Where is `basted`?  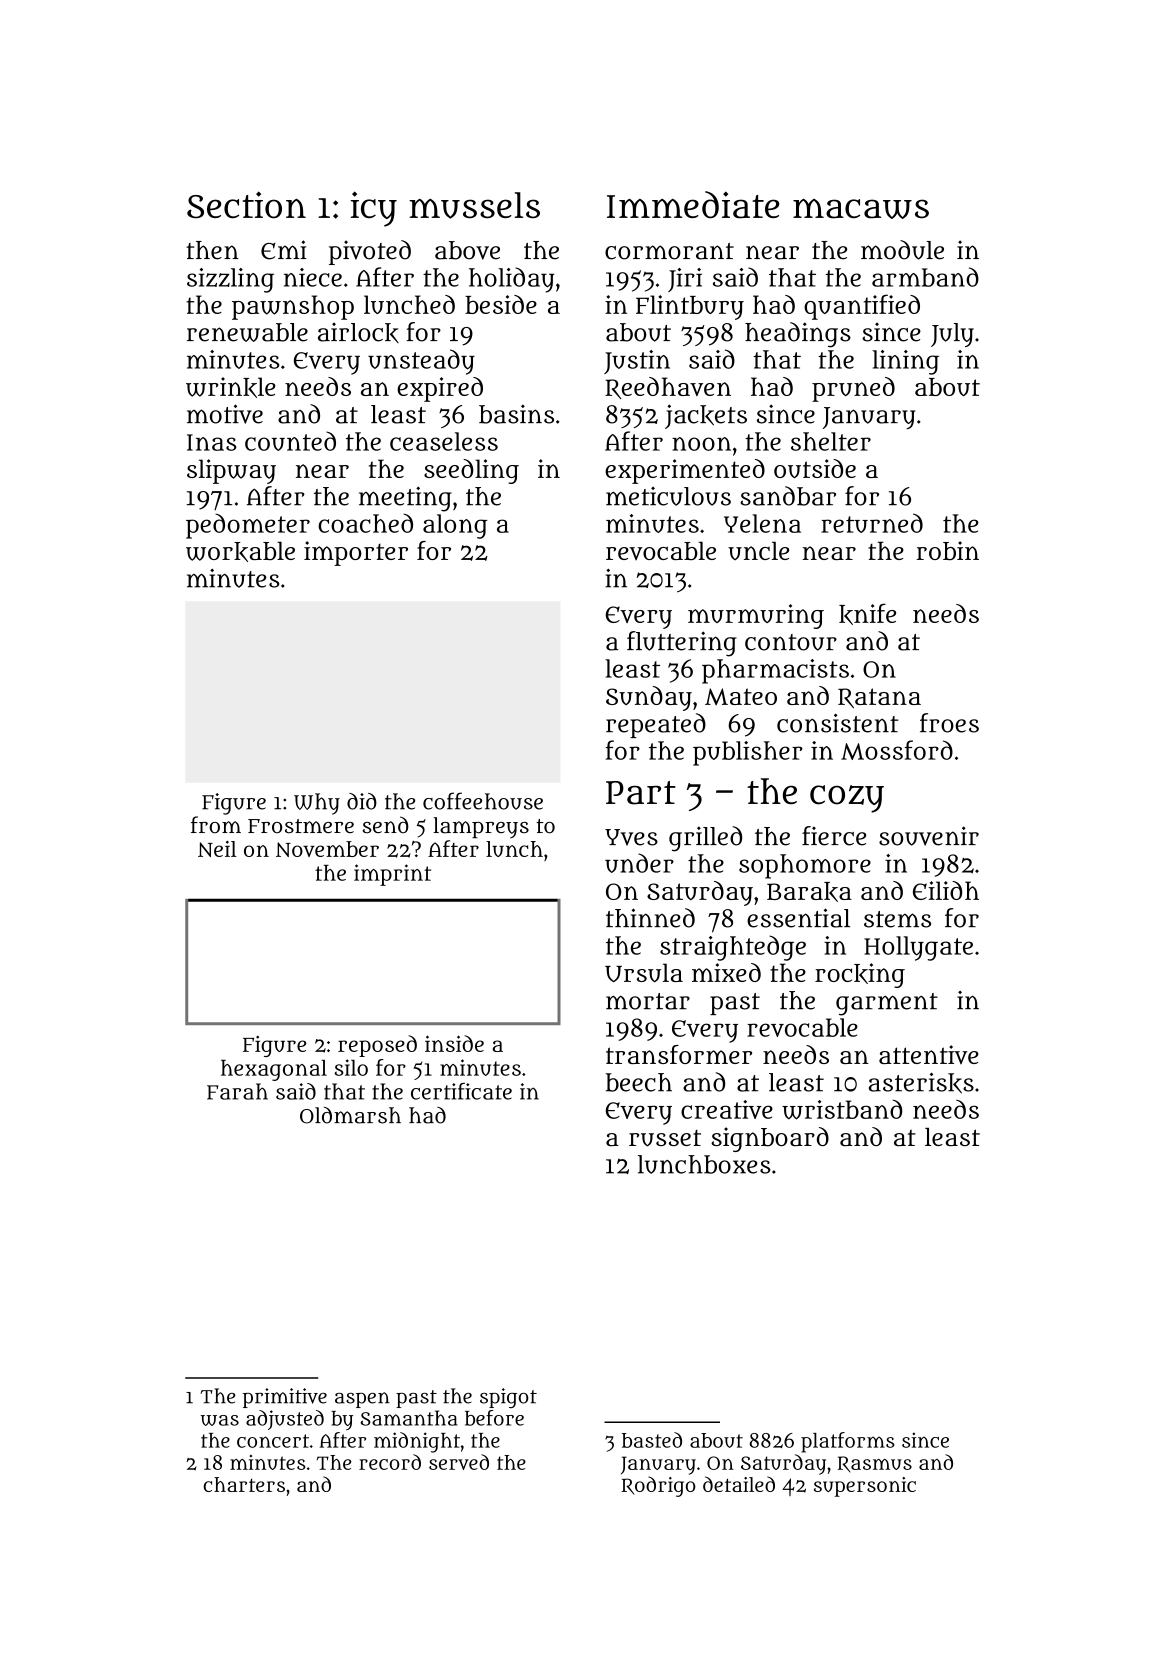
basted is located at coordinates (652, 1440).
